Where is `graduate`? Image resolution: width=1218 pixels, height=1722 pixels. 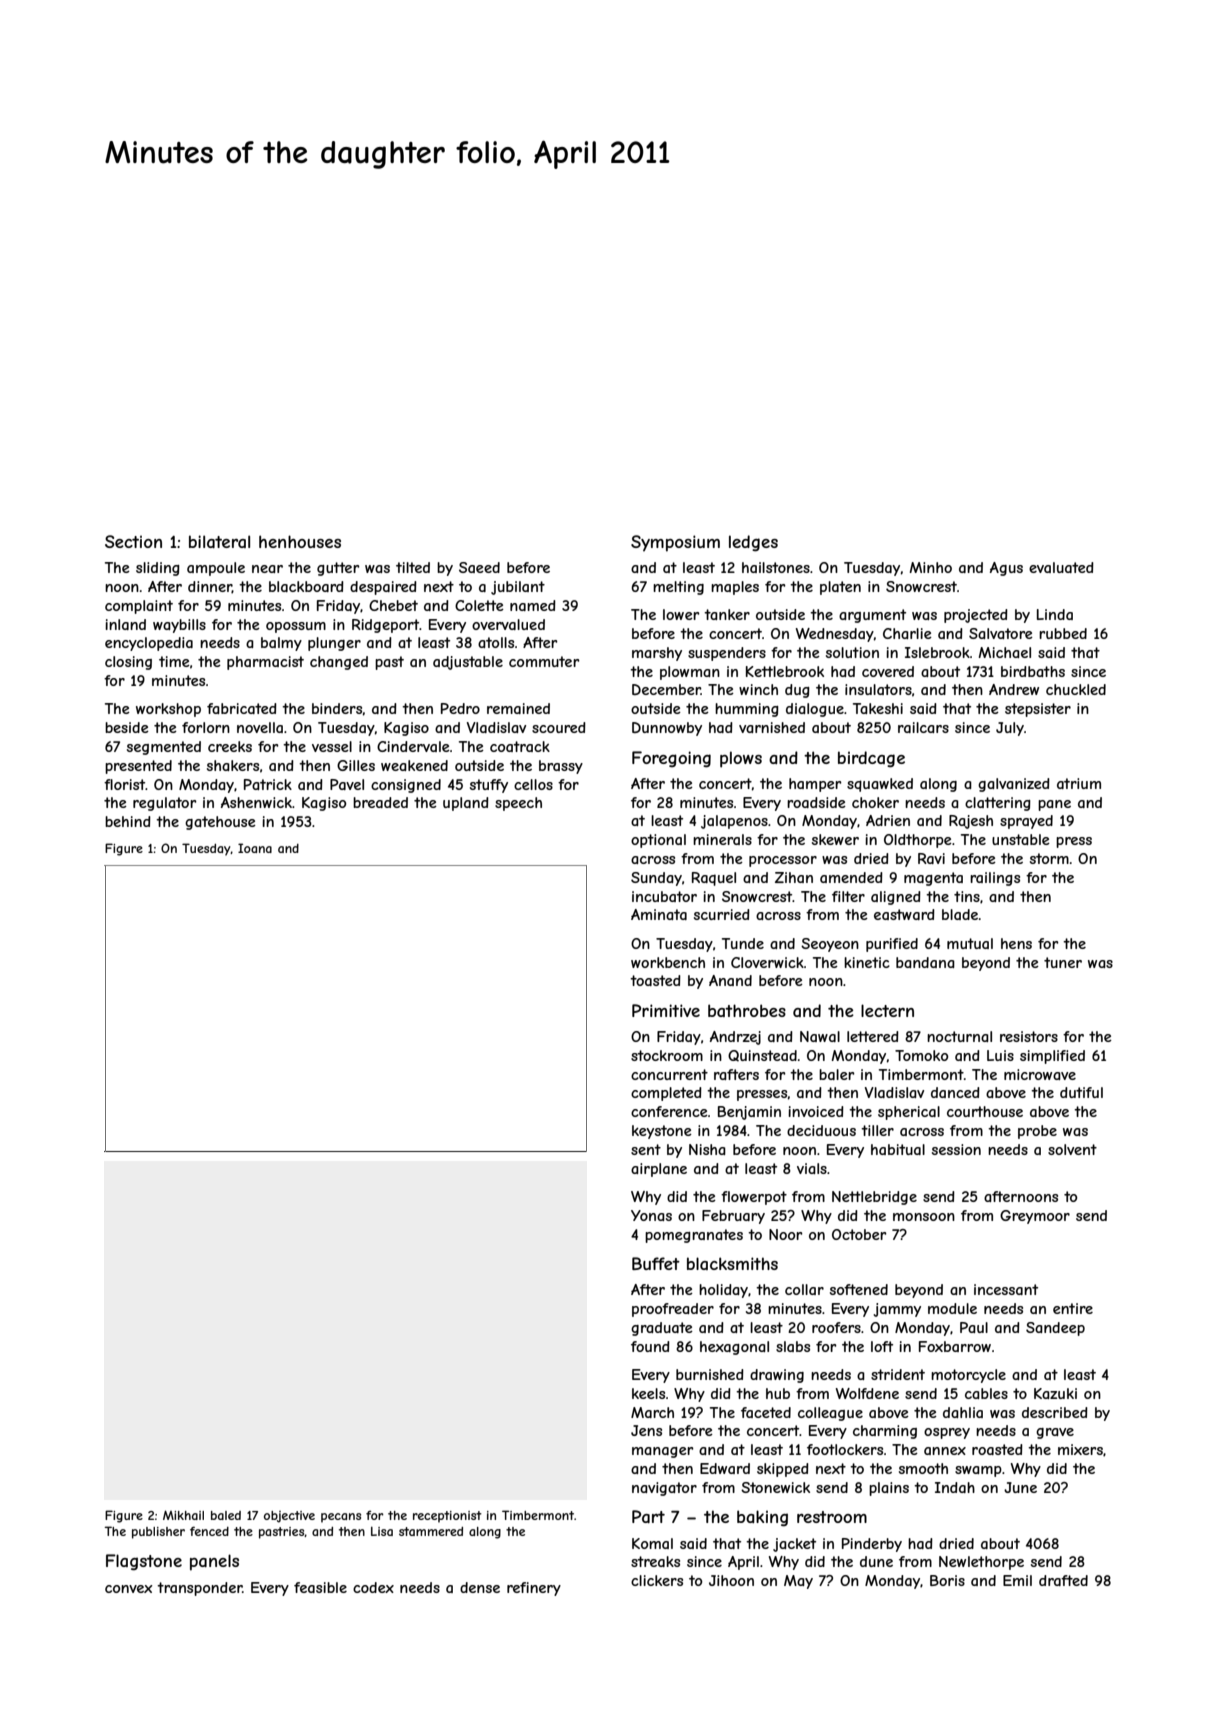
graduate is located at coordinates (662, 1329).
